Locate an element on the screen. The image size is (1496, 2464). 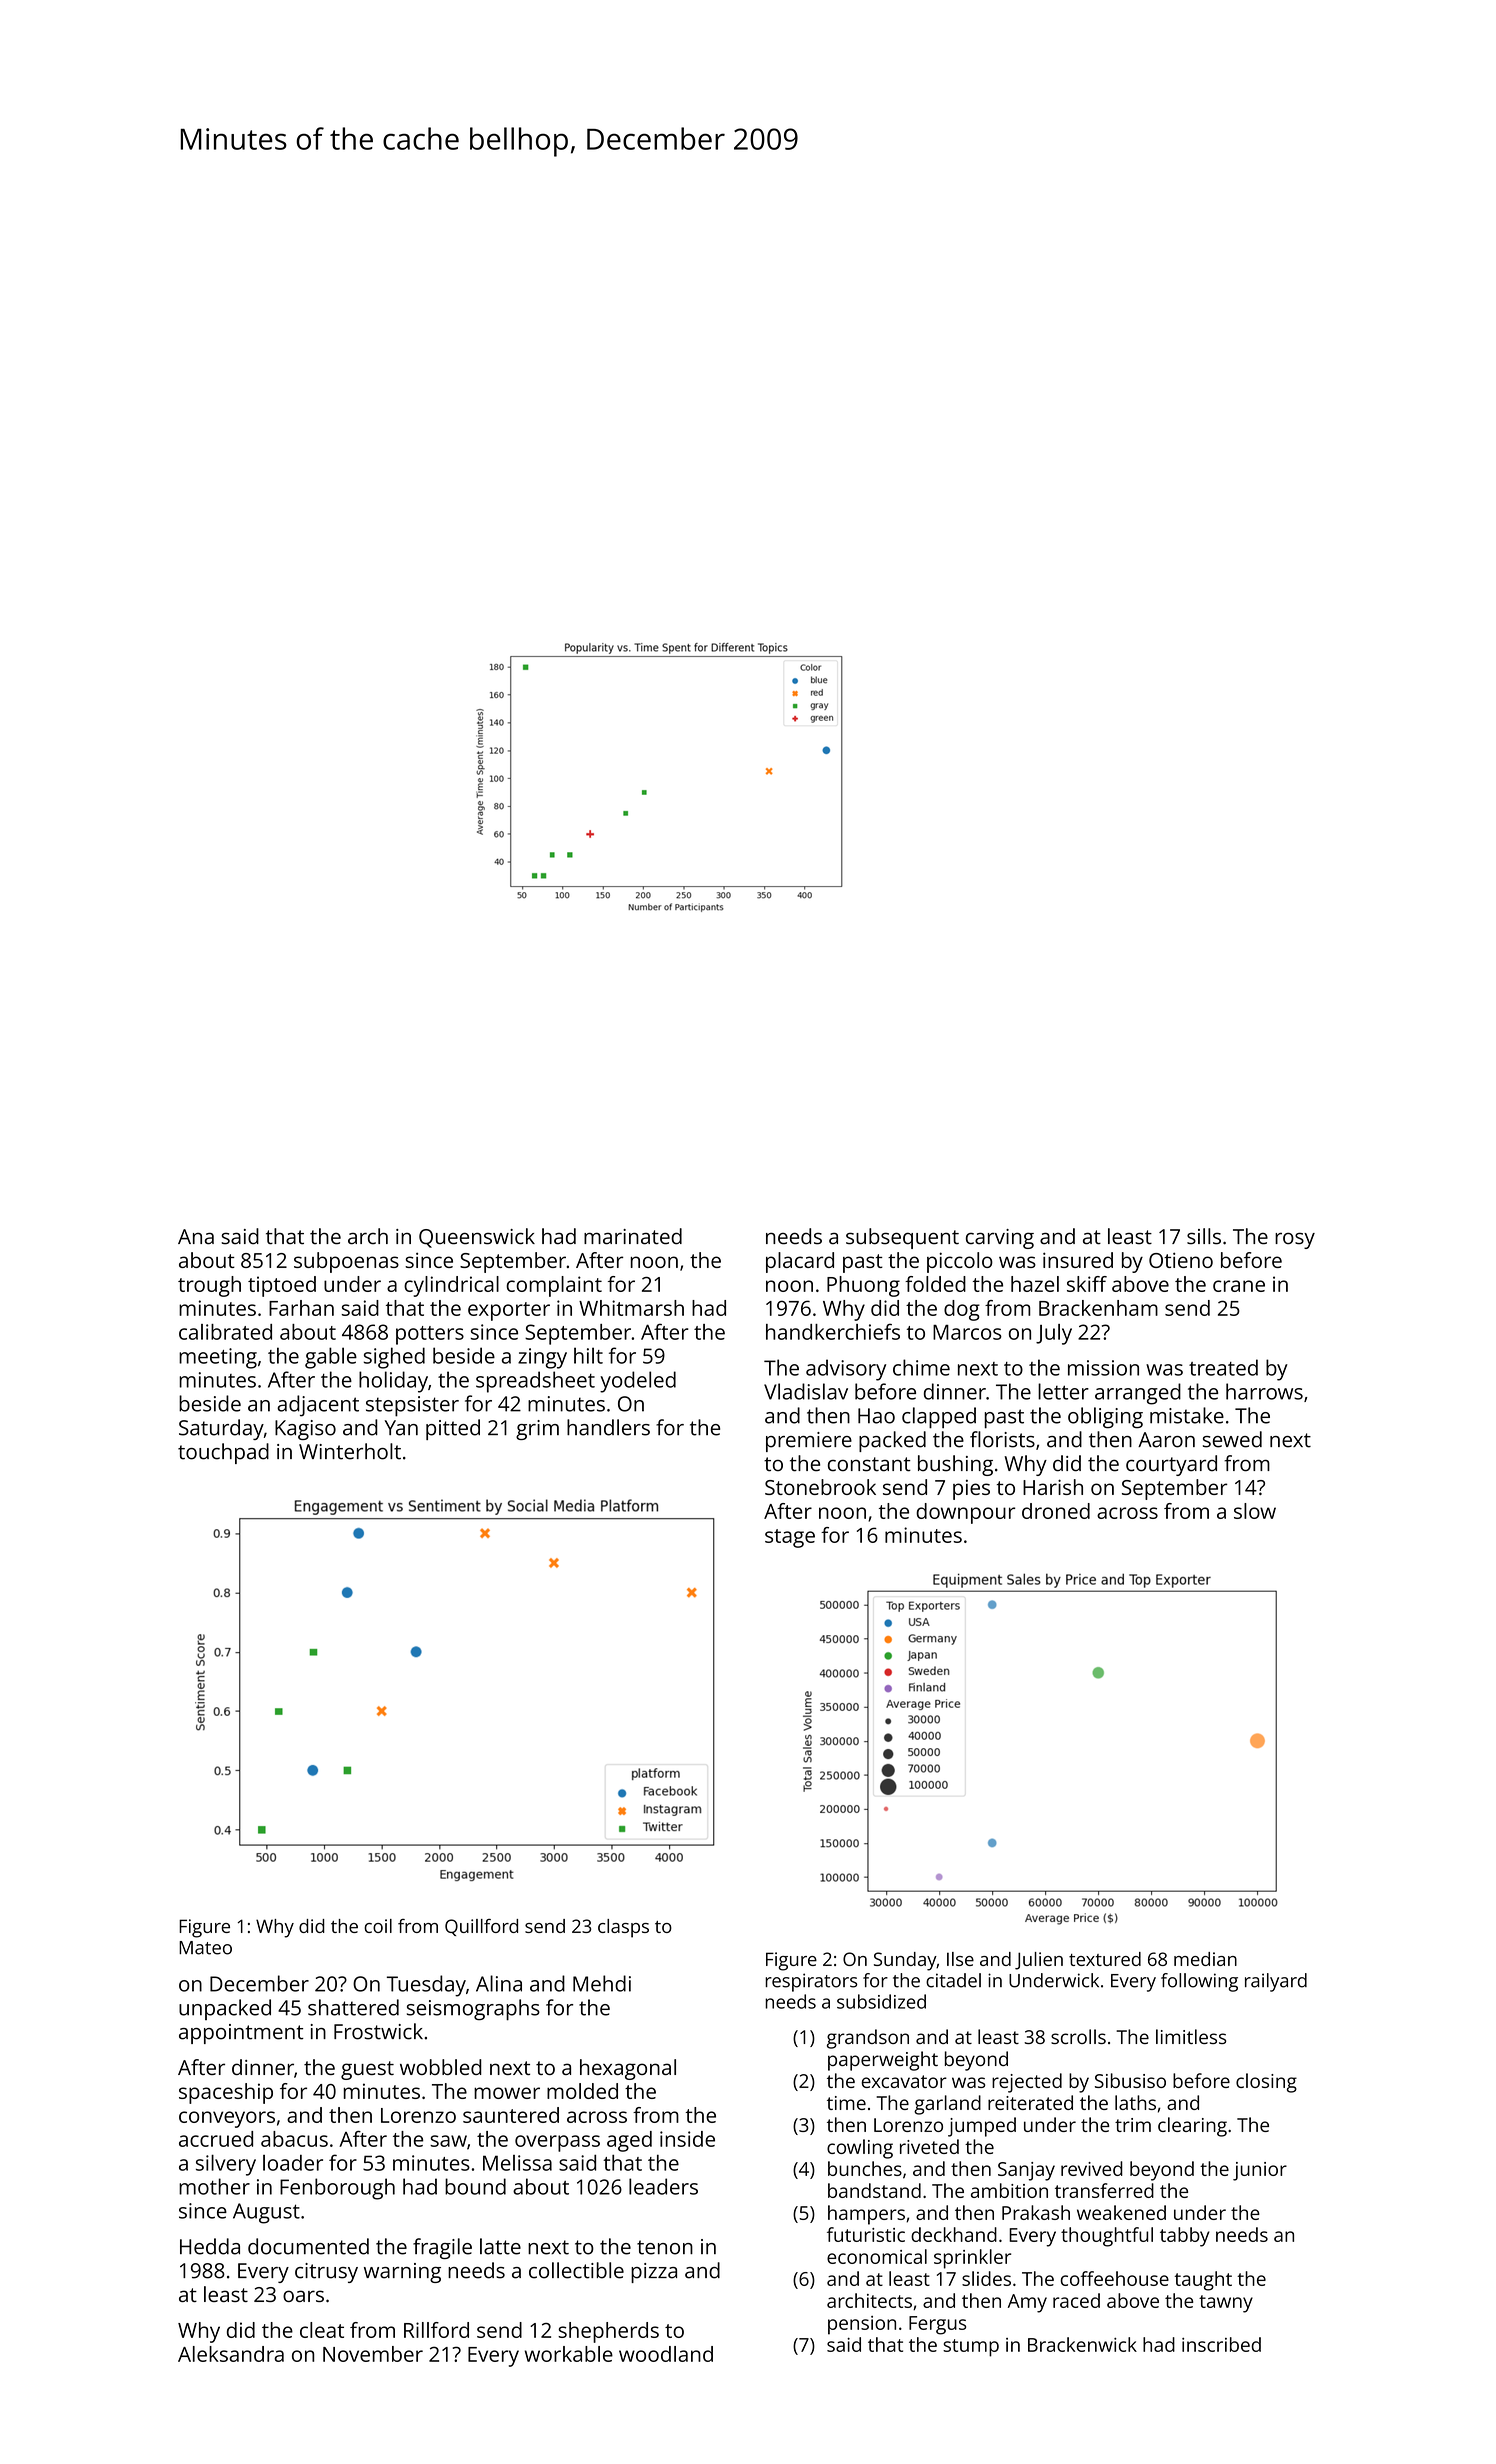
sills is located at coordinates (1204, 1236).
